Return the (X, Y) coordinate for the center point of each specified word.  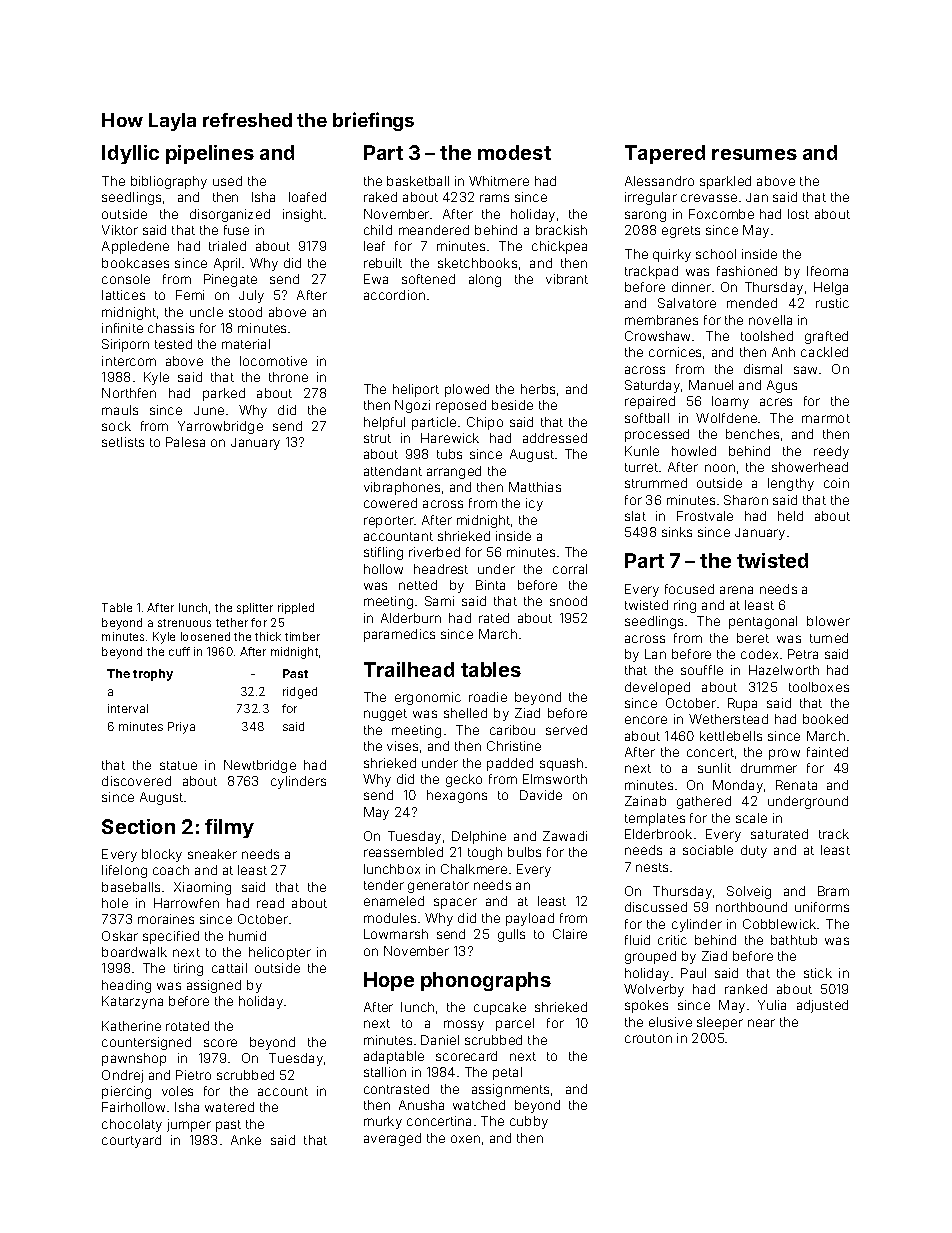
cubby (529, 1122)
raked (380, 197)
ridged (300, 693)
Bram (833, 891)
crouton (648, 1038)
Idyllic (130, 154)
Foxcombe (721, 214)
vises (402, 746)
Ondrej (122, 1076)
